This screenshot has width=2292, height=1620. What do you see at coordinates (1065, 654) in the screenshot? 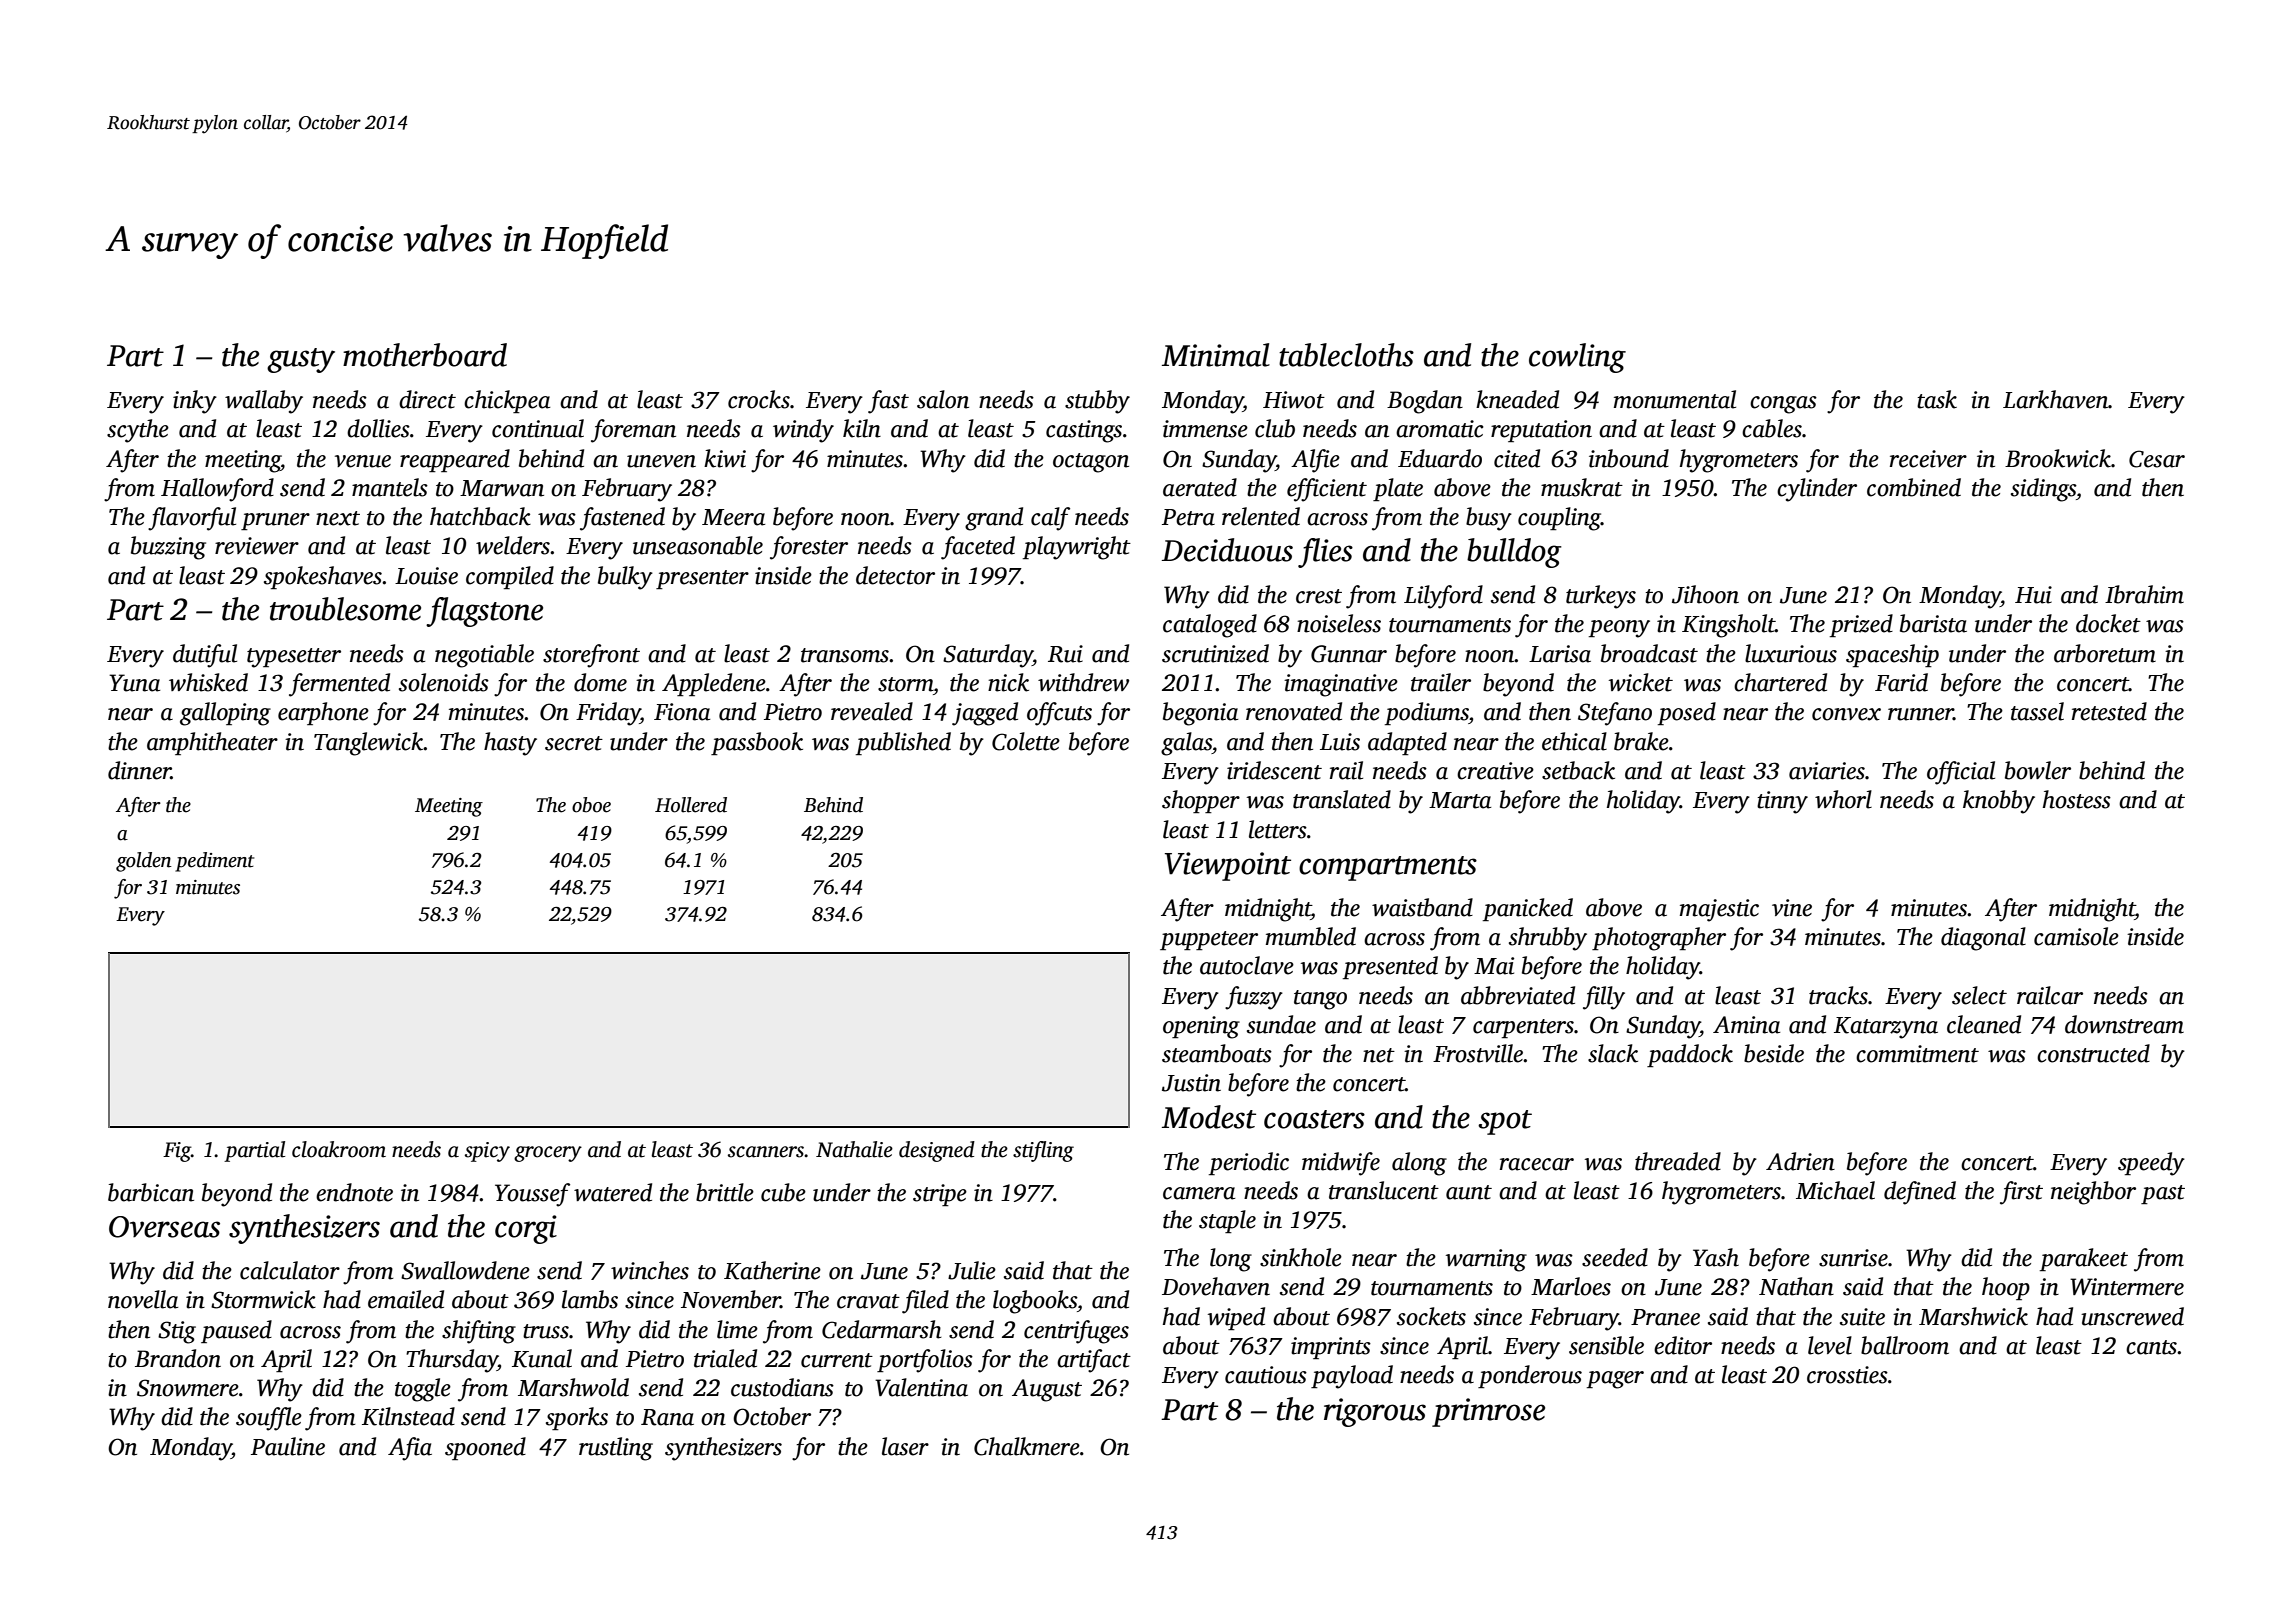
I see `Rui` at bounding box center [1065, 654].
